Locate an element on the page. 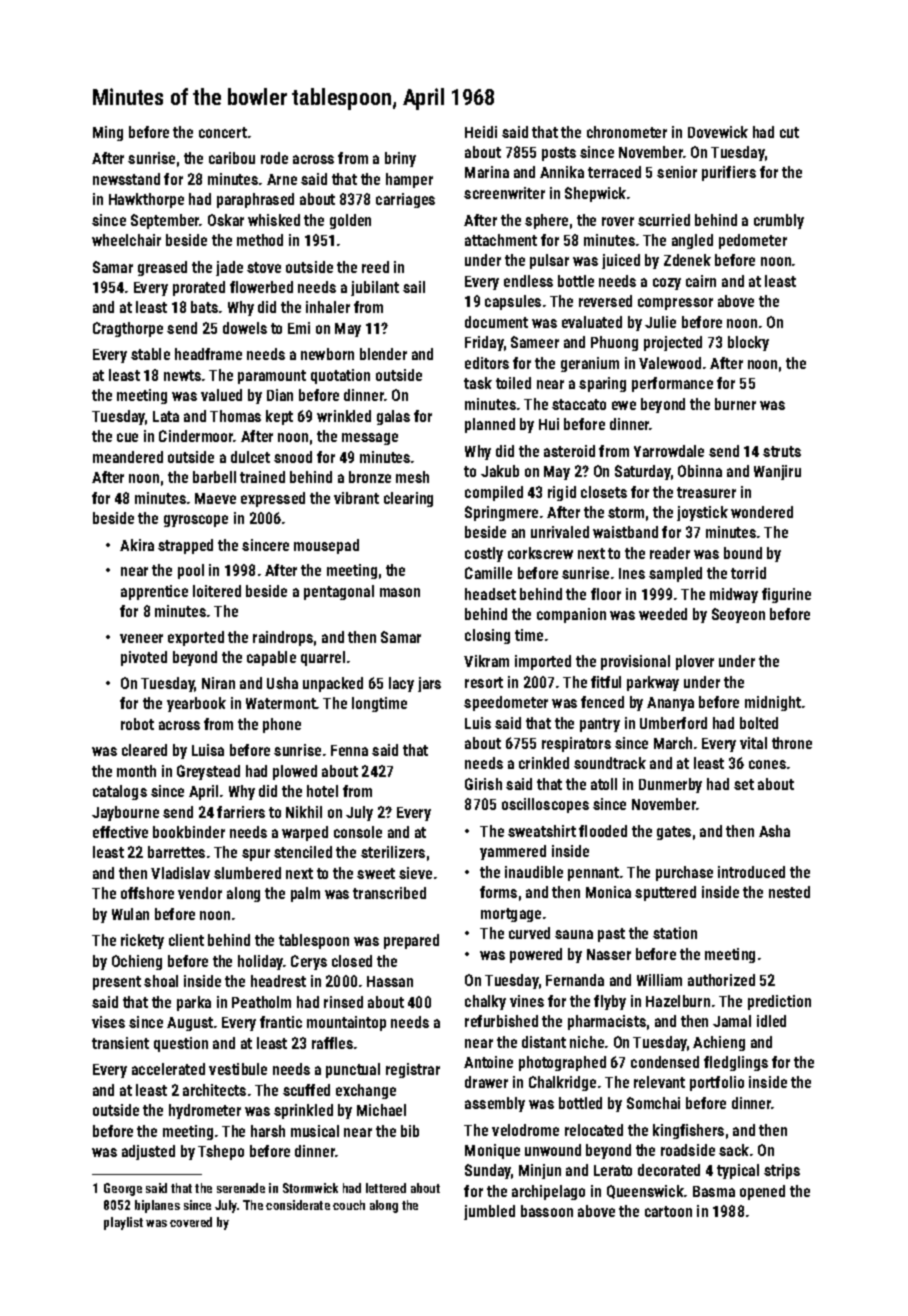 This page has height=1316, width=908. struts is located at coordinates (782, 451).
